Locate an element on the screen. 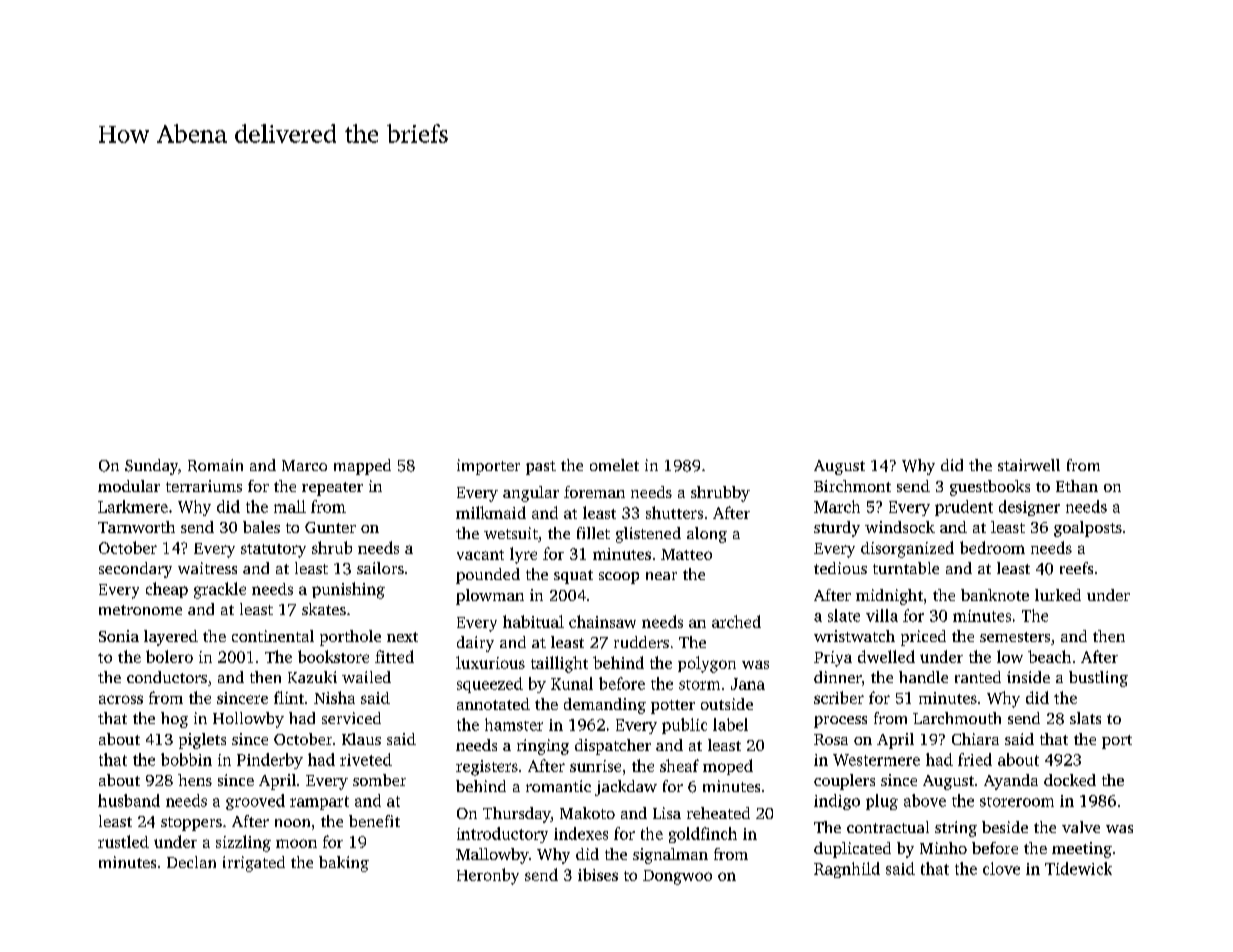  villa is located at coordinates (882, 615).
